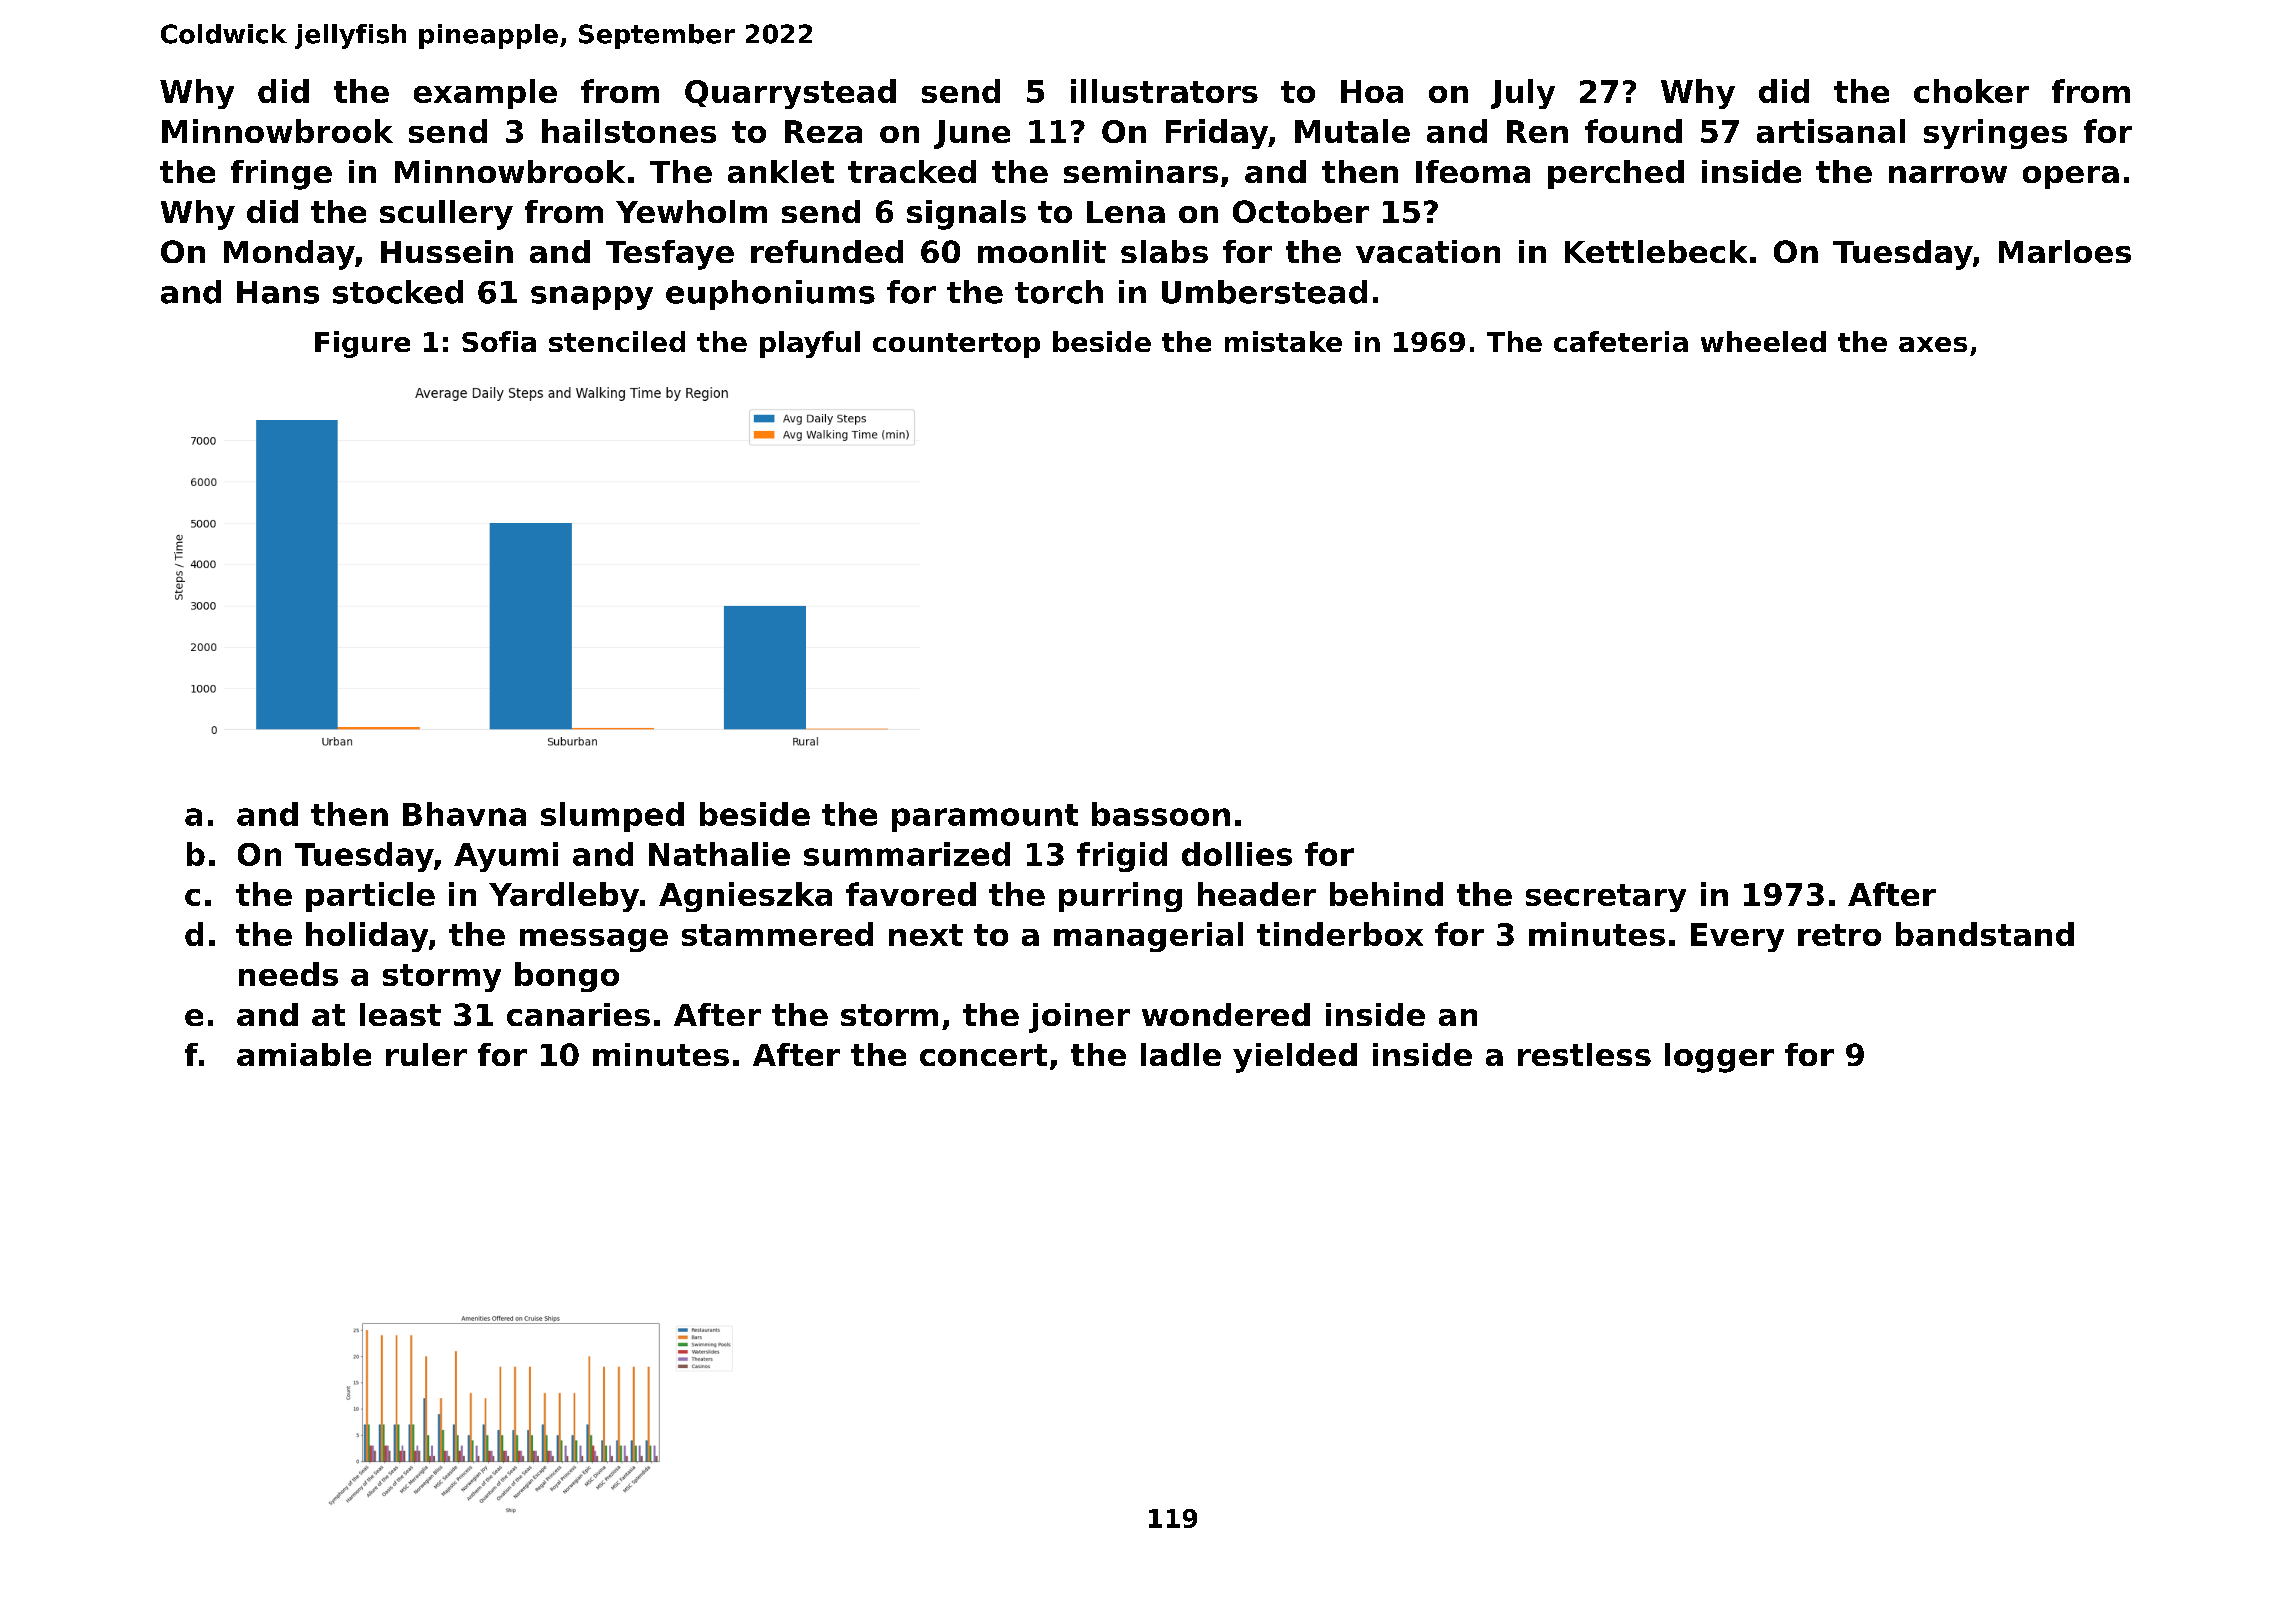 Image resolution: width=2292 pixels, height=1620 pixels. What do you see at coordinates (426, 1054) in the document?
I see `ruler` at bounding box center [426, 1054].
